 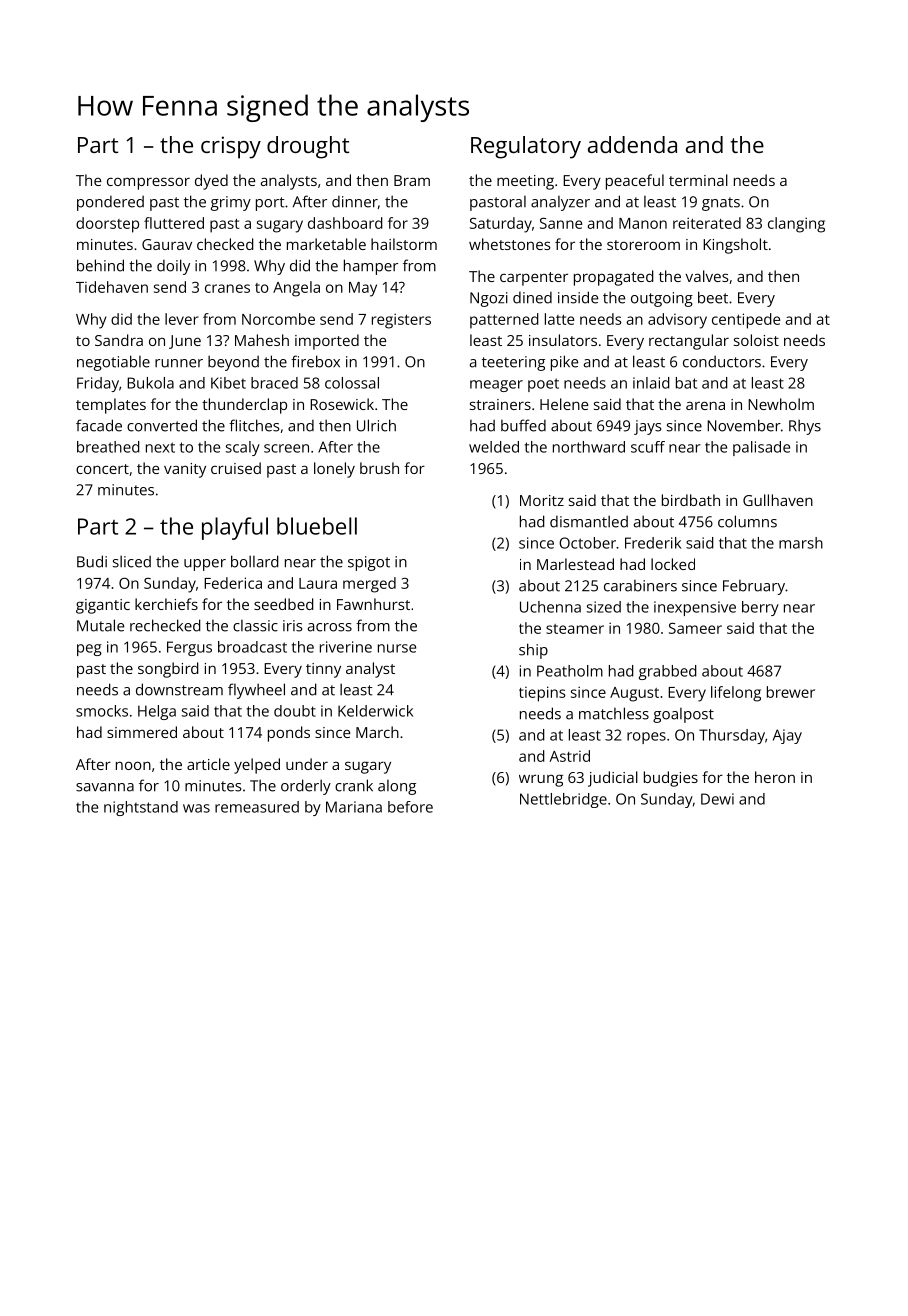 What do you see at coordinates (635, 182) in the page?
I see `peaceful` at bounding box center [635, 182].
